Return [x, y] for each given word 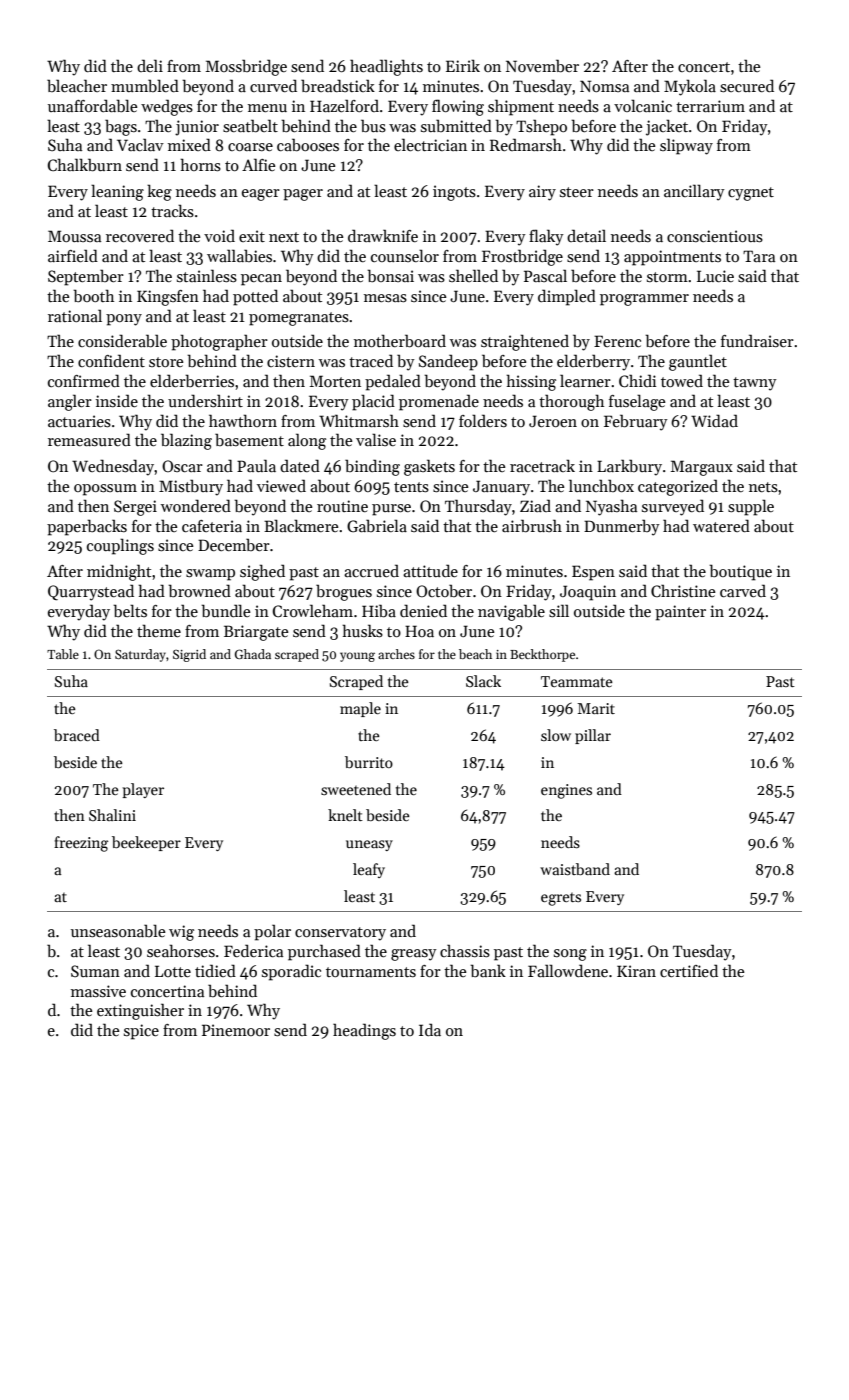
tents [411, 487]
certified [689, 970]
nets [763, 487]
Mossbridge [246, 67]
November [542, 66]
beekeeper [146, 843]
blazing [186, 441]
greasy [414, 955]
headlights [386, 67]
